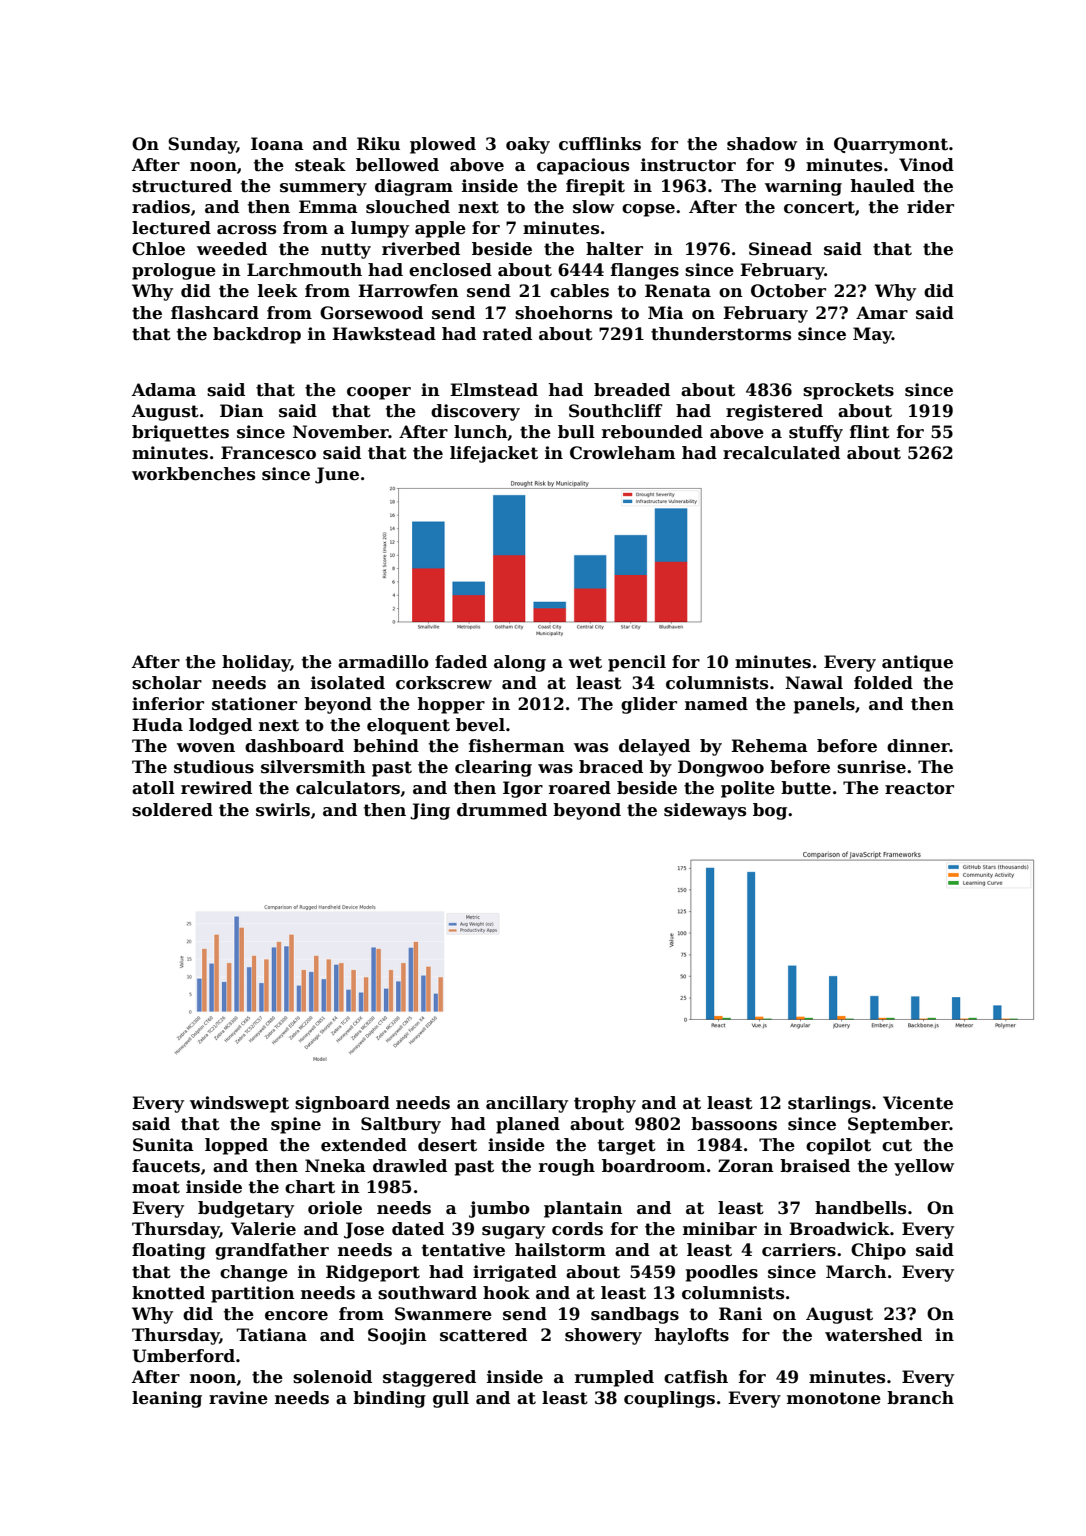 The width and height of the screenshot is (1086, 1536). What do you see at coordinates (527, 1104) in the screenshot?
I see `ancillary` at bounding box center [527, 1104].
